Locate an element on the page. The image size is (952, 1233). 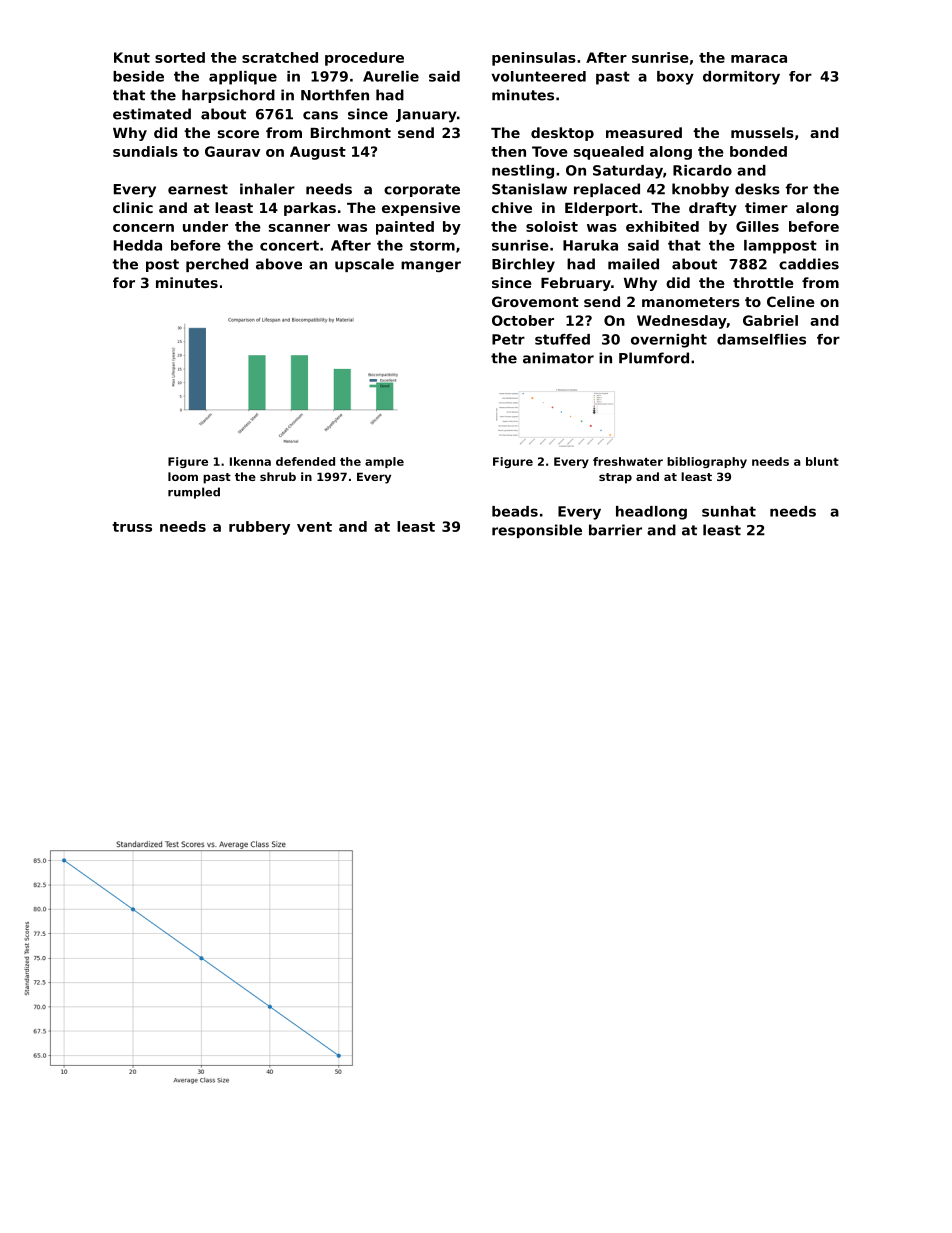
rubbery is located at coordinates (259, 528).
